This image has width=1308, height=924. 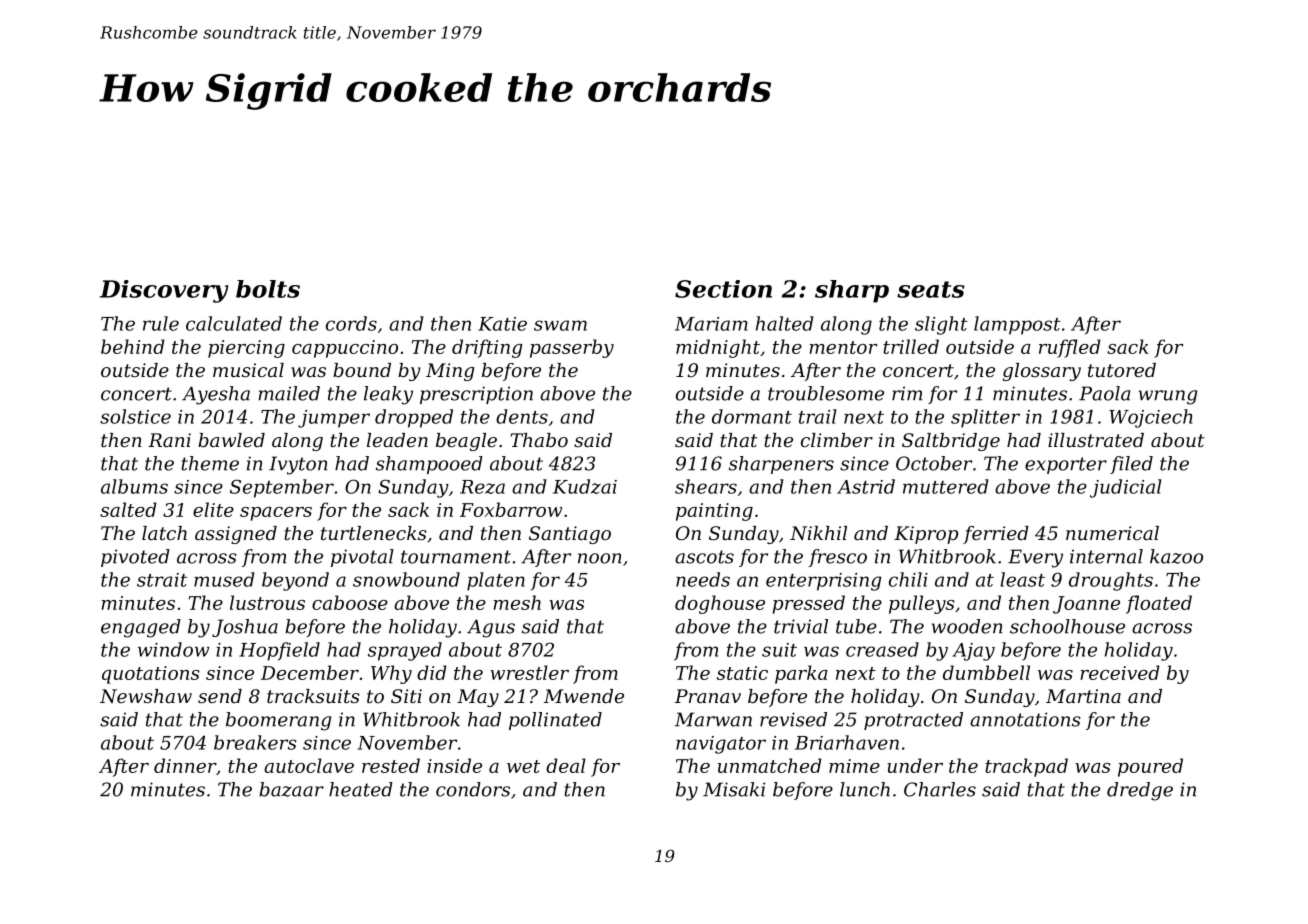 What do you see at coordinates (234, 323) in the image?
I see `calculated` at bounding box center [234, 323].
